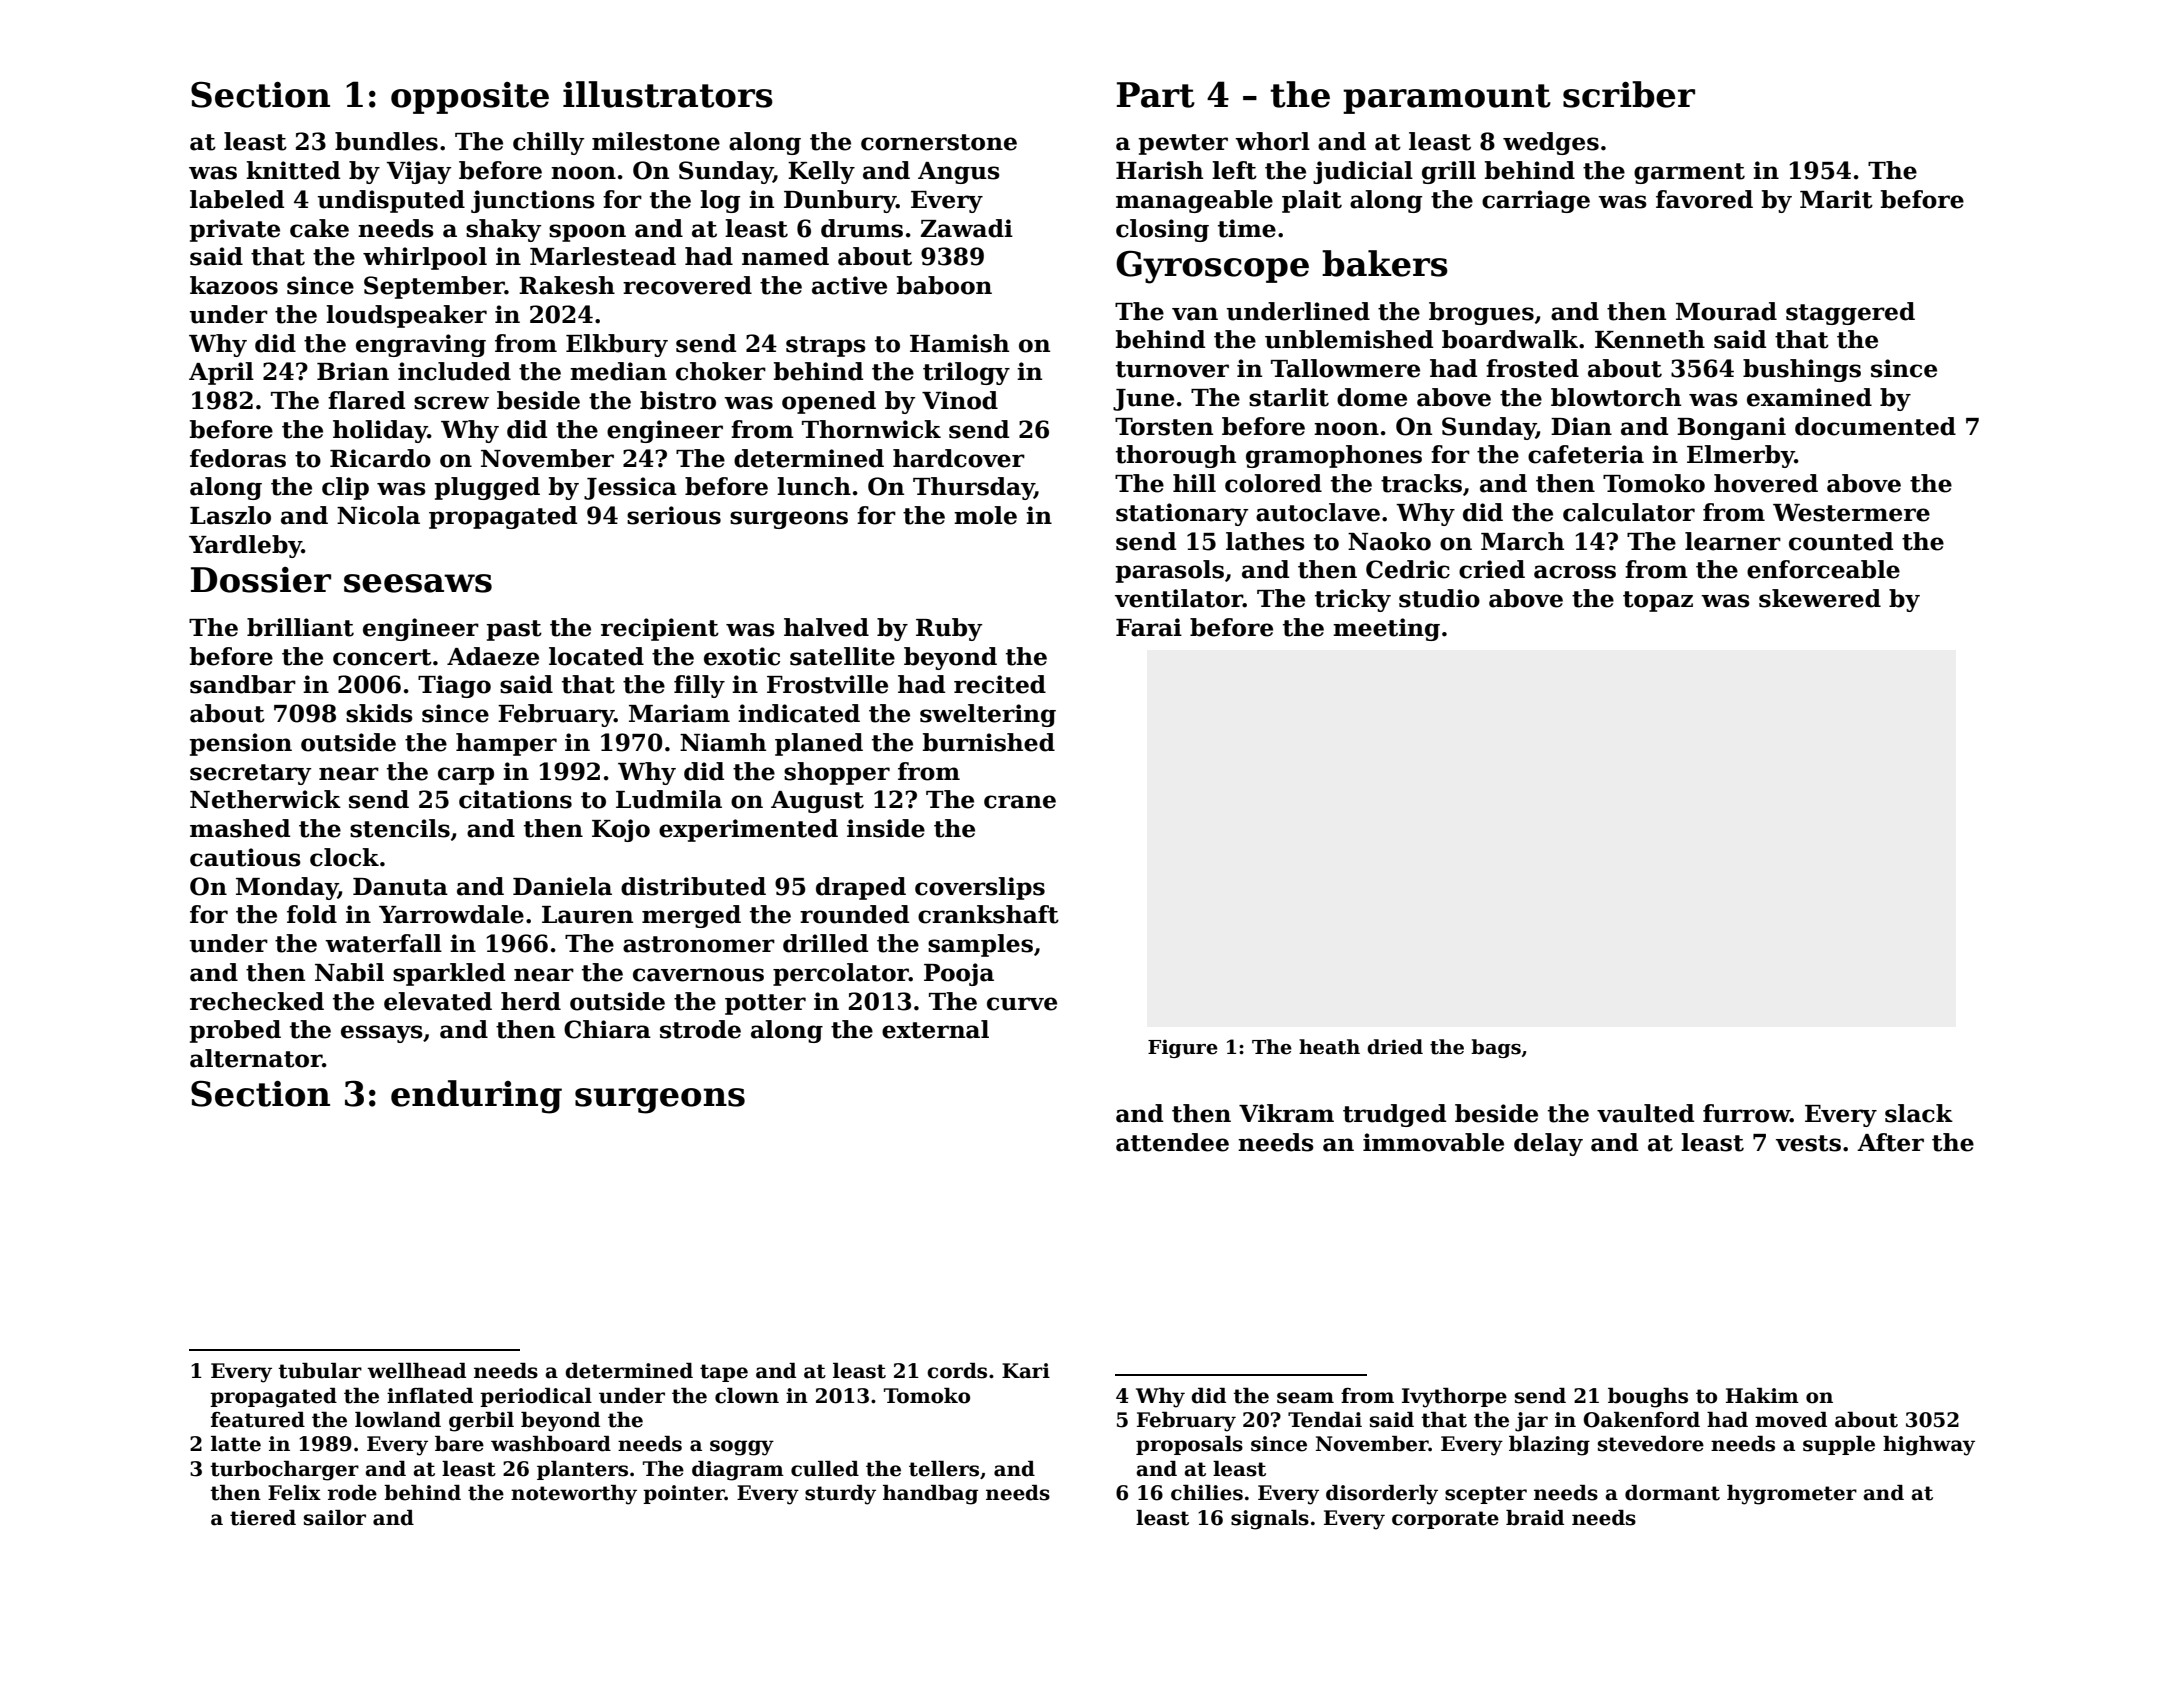 Image resolution: width=2178 pixels, height=1683 pixels. Describe the element at coordinates (1454, 1398) in the screenshot. I see `Ivythorpe` at that location.
